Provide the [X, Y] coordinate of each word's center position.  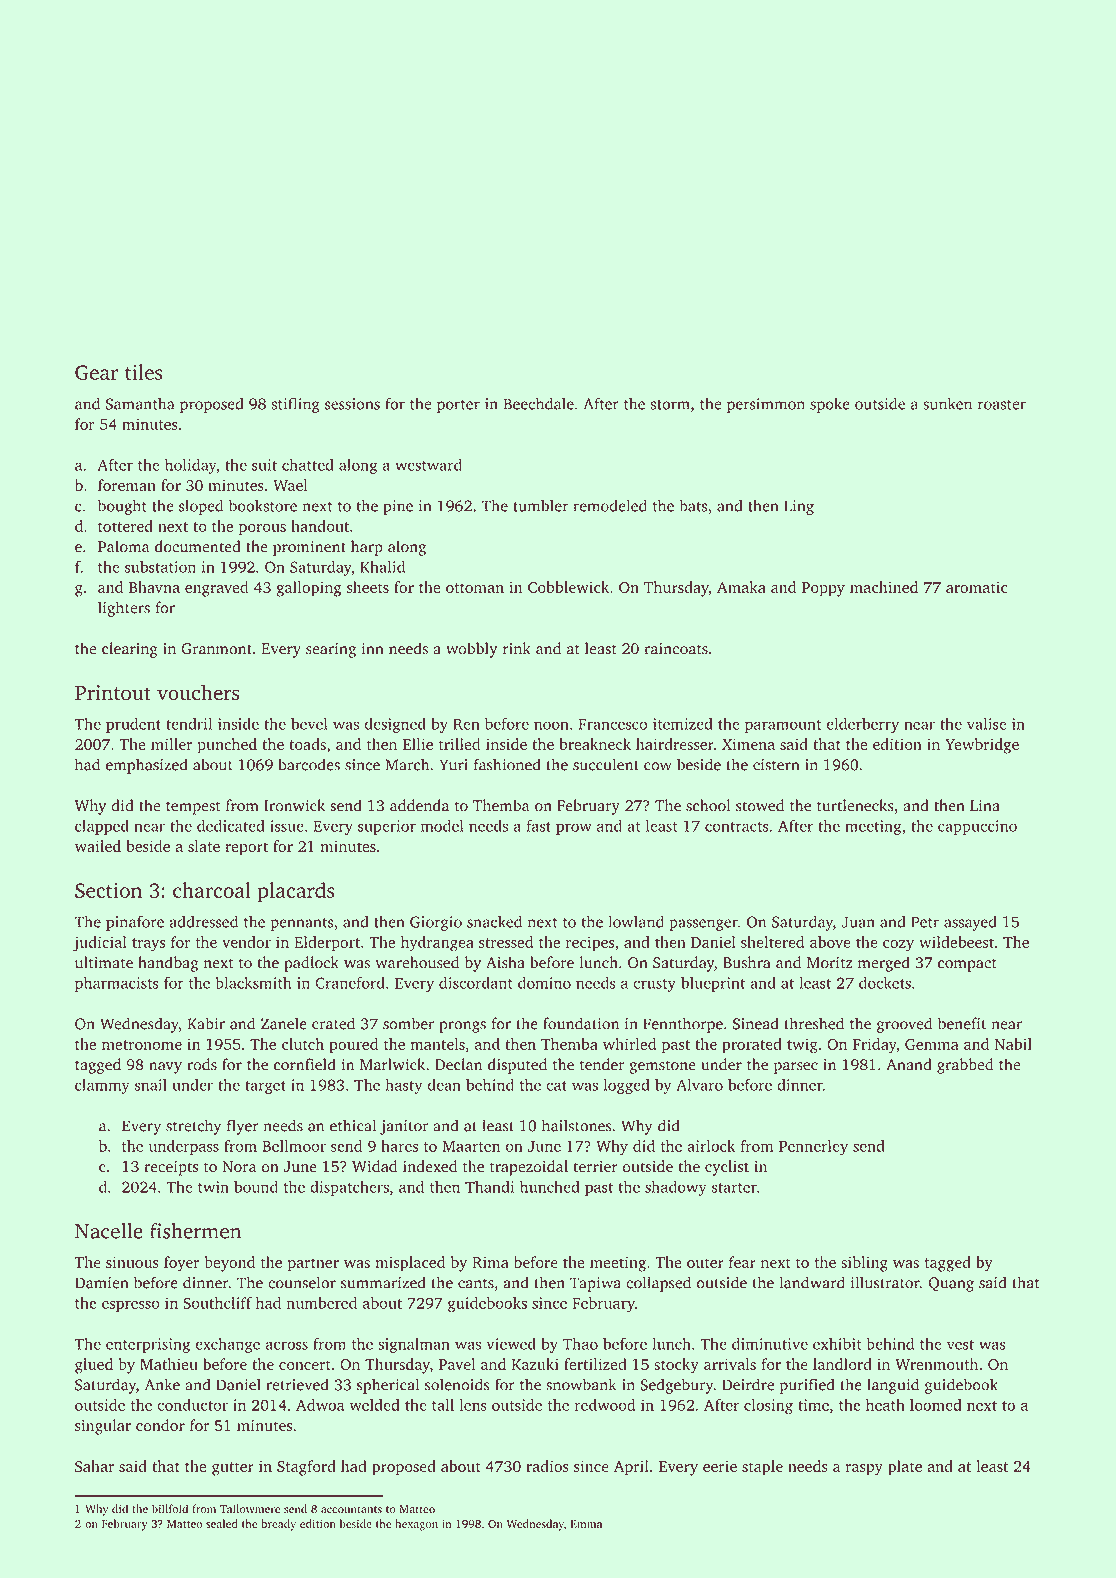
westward [428, 465]
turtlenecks [855, 805]
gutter [233, 1469]
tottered [125, 526]
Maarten [471, 1146]
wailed [98, 846]
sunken [947, 403]
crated [333, 1023]
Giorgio [436, 923]
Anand [909, 1064]
